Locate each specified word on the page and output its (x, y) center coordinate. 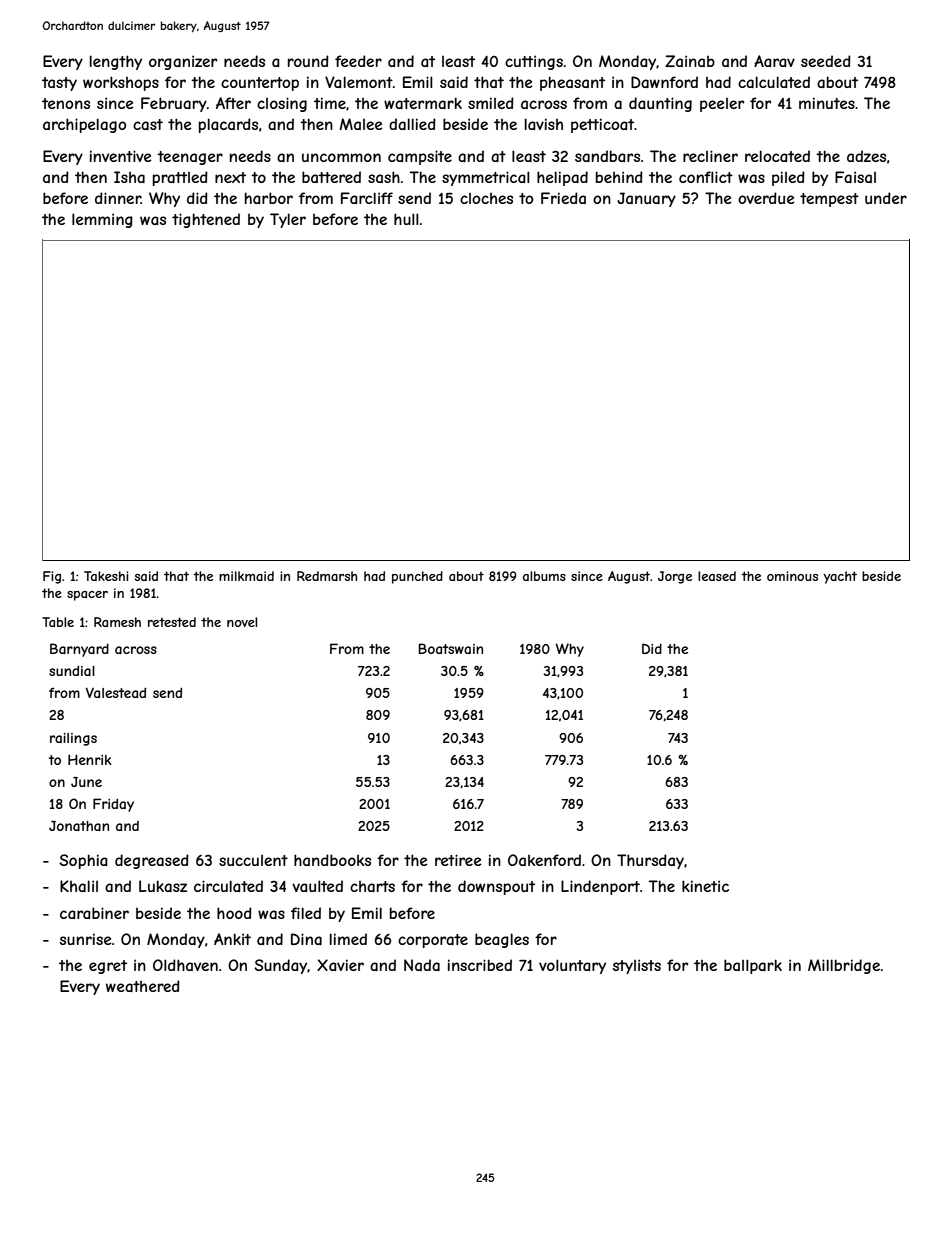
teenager (190, 158)
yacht (840, 577)
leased (717, 576)
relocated (777, 156)
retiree (458, 860)
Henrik (90, 759)
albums (544, 576)
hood (234, 913)
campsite (420, 157)
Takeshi (106, 576)
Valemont (359, 82)
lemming (102, 220)
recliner (710, 156)
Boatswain (450, 648)
